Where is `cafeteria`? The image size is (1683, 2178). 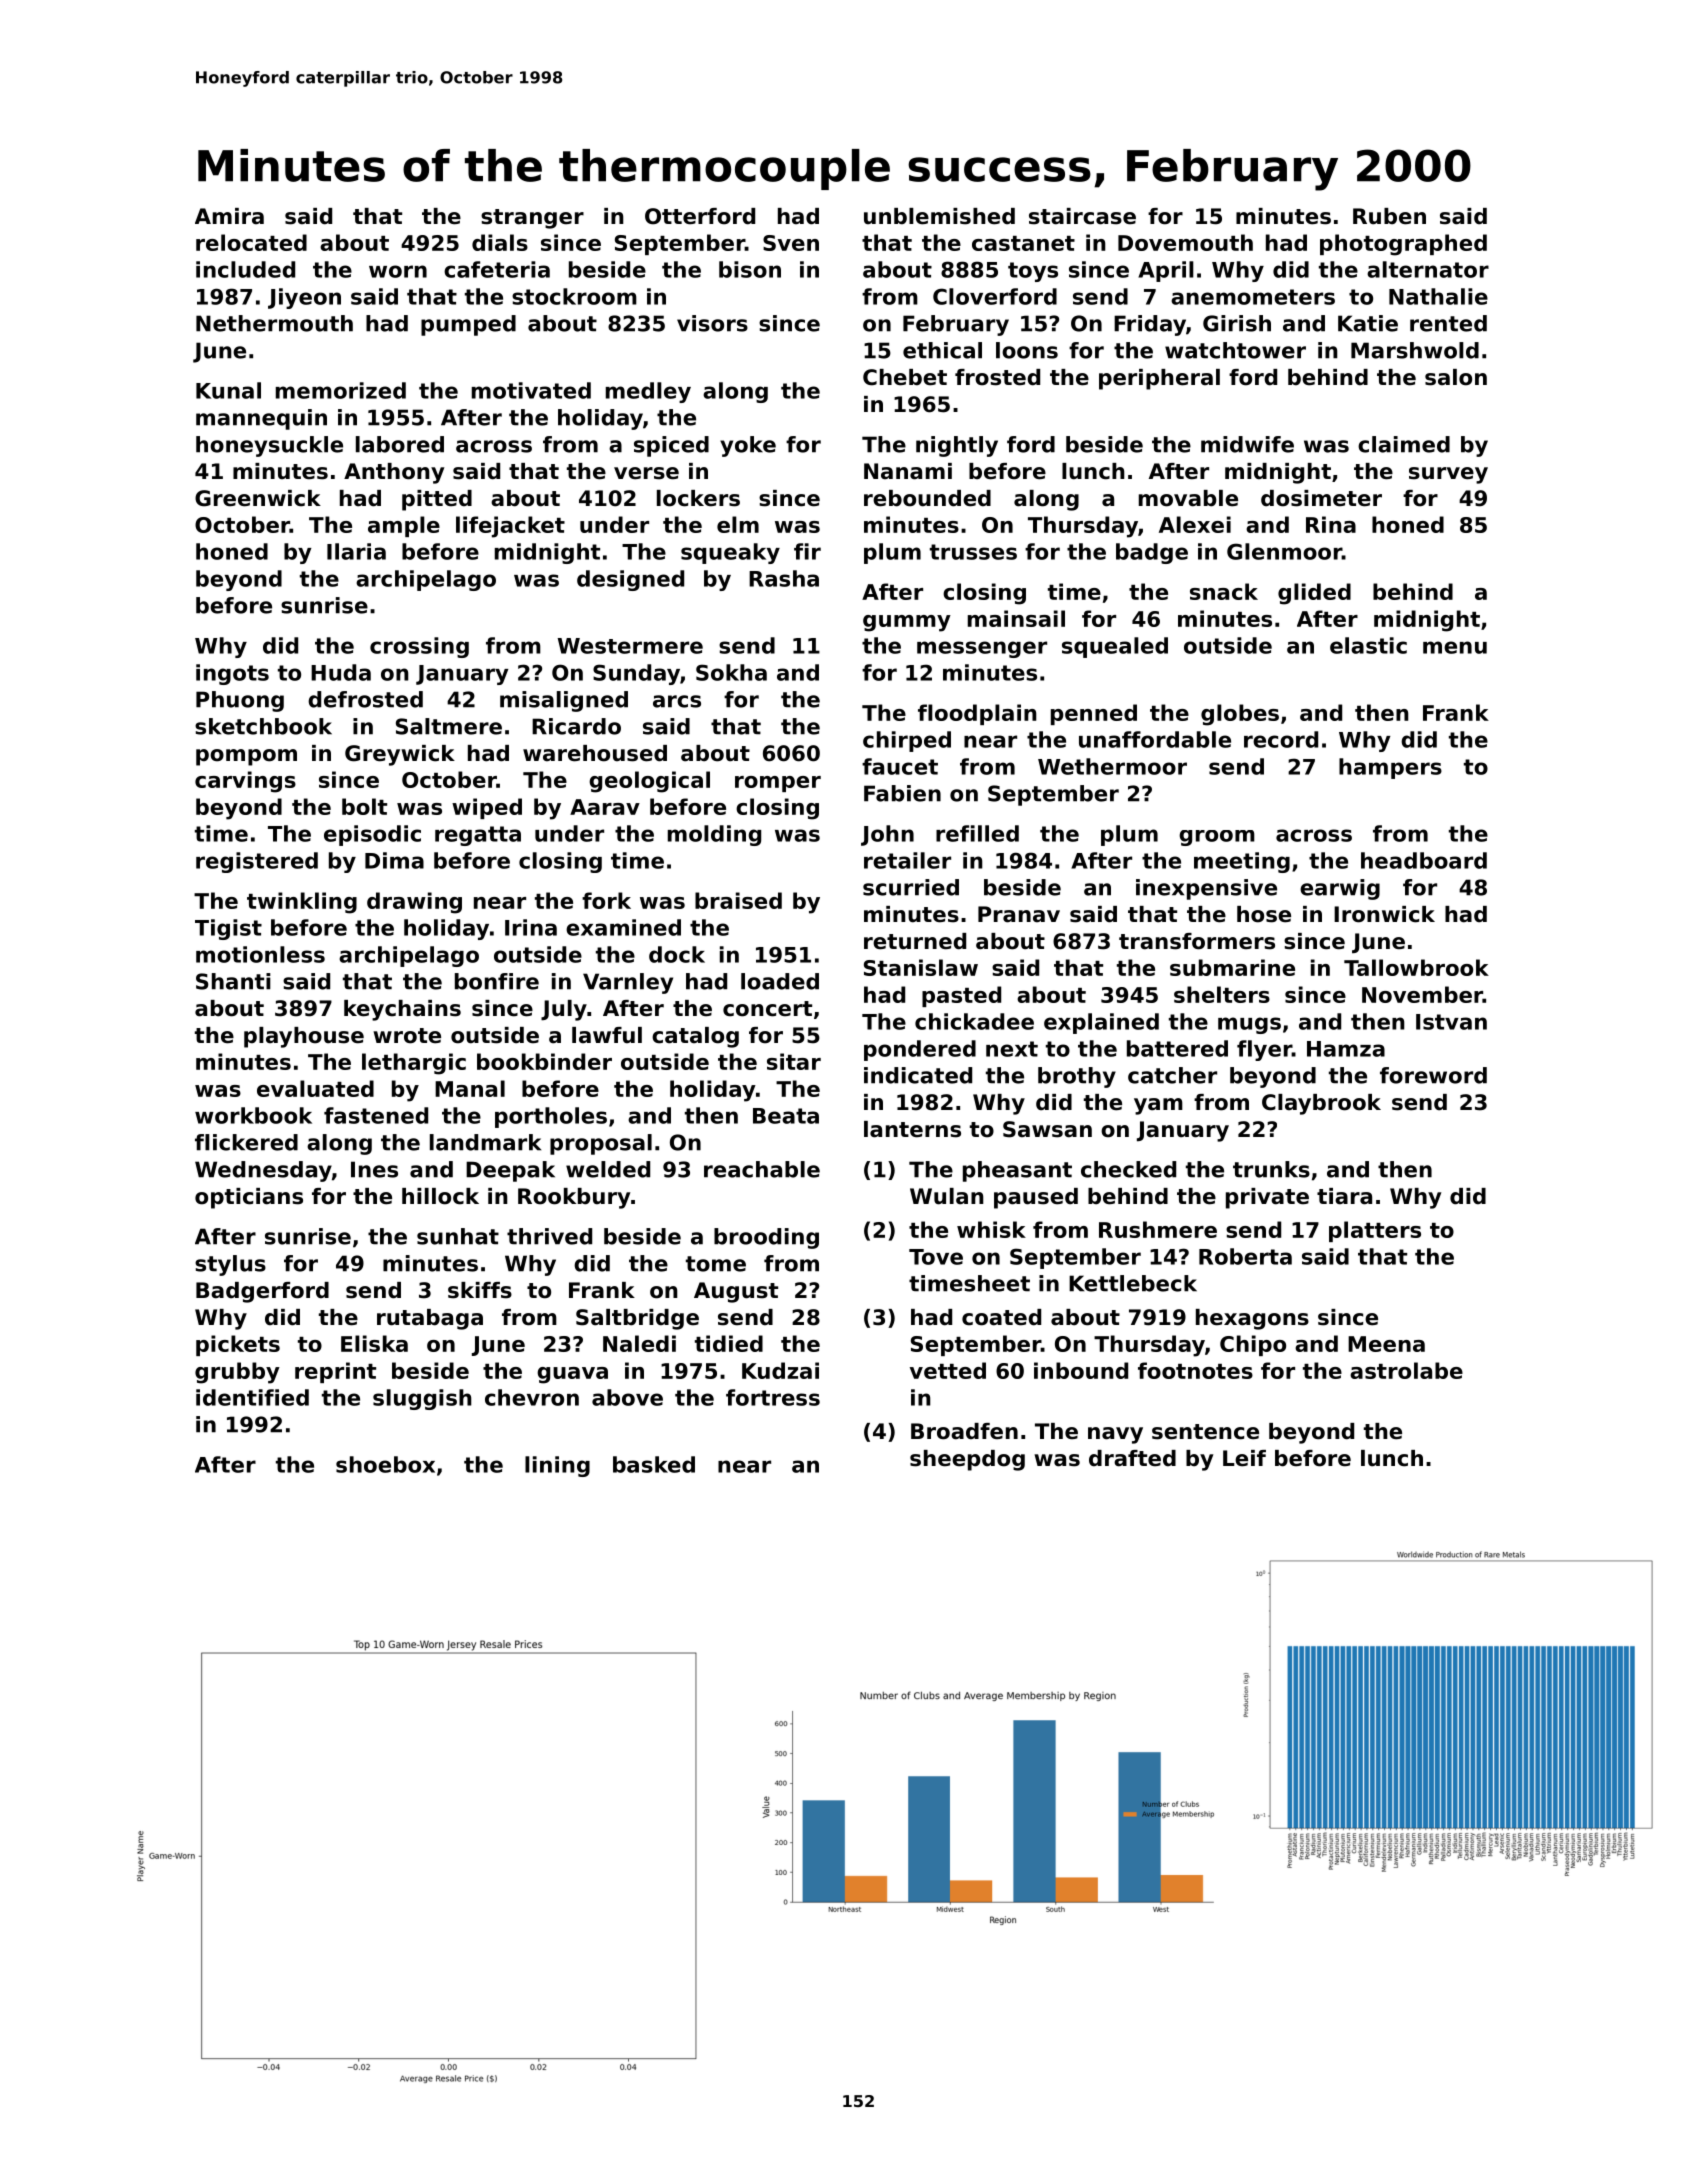 cafeteria is located at coordinates (497, 269).
